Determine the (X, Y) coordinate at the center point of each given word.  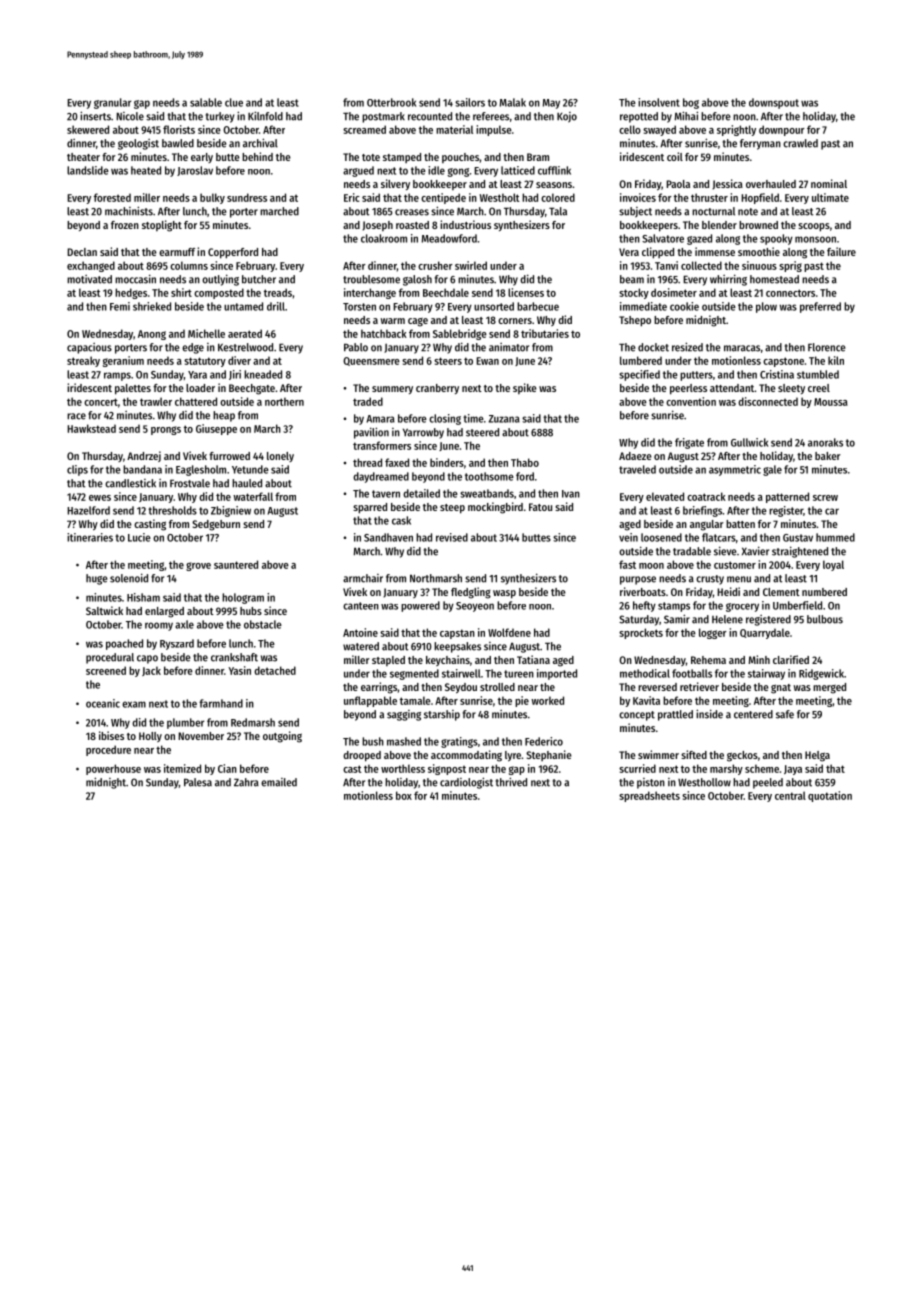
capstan (457, 634)
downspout (774, 103)
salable (206, 102)
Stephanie (549, 755)
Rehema (708, 660)
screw (825, 498)
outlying (220, 280)
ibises (111, 735)
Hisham (143, 597)
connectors (790, 293)
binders (447, 462)
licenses (526, 292)
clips (77, 470)
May (551, 104)
